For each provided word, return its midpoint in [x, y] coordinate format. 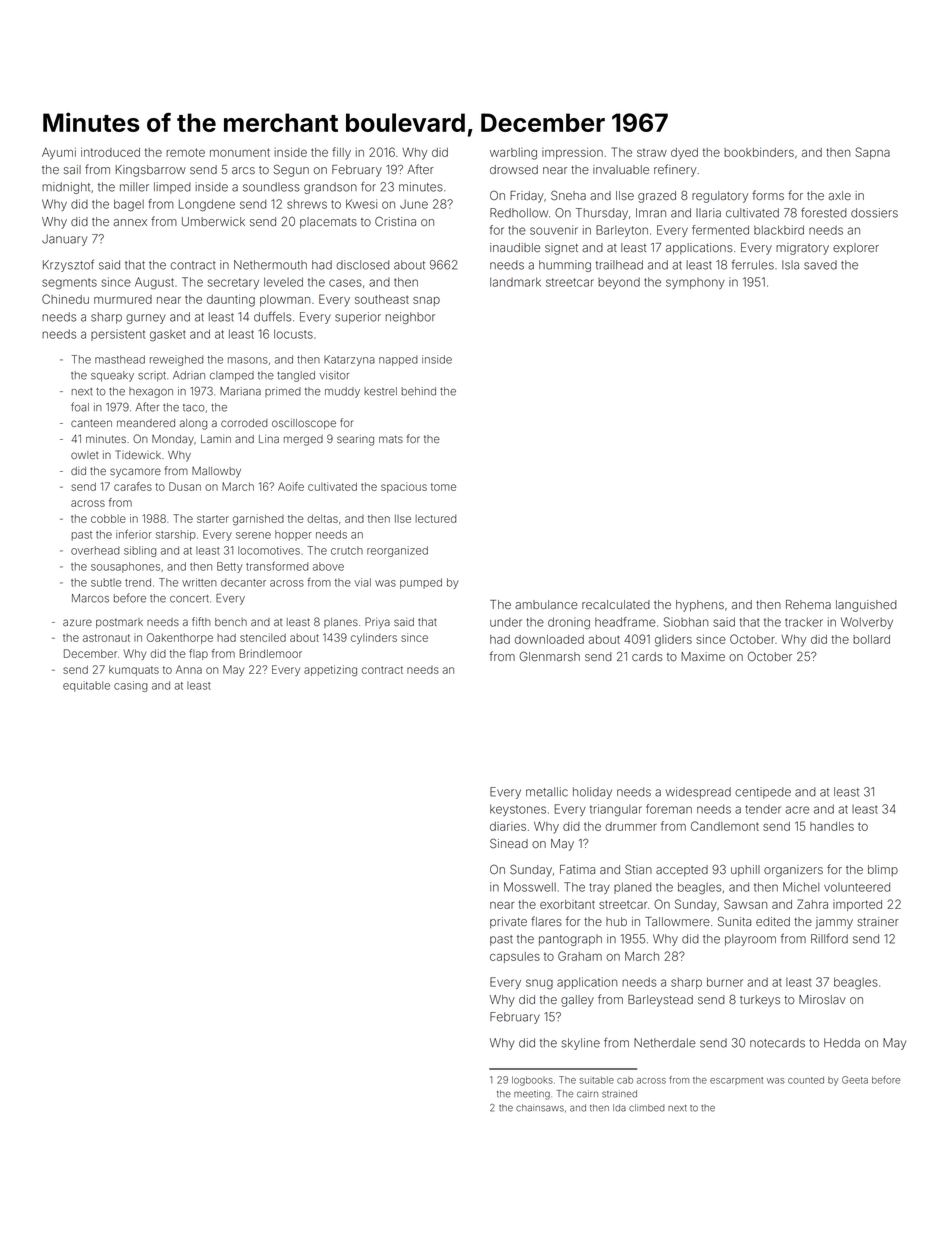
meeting [532, 1095]
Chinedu [65, 299]
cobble [108, 518]
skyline [581, 1044]
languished [866, 606]
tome [443, 487]
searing [355, 440]
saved [820, 265]
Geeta [855, 1080]
